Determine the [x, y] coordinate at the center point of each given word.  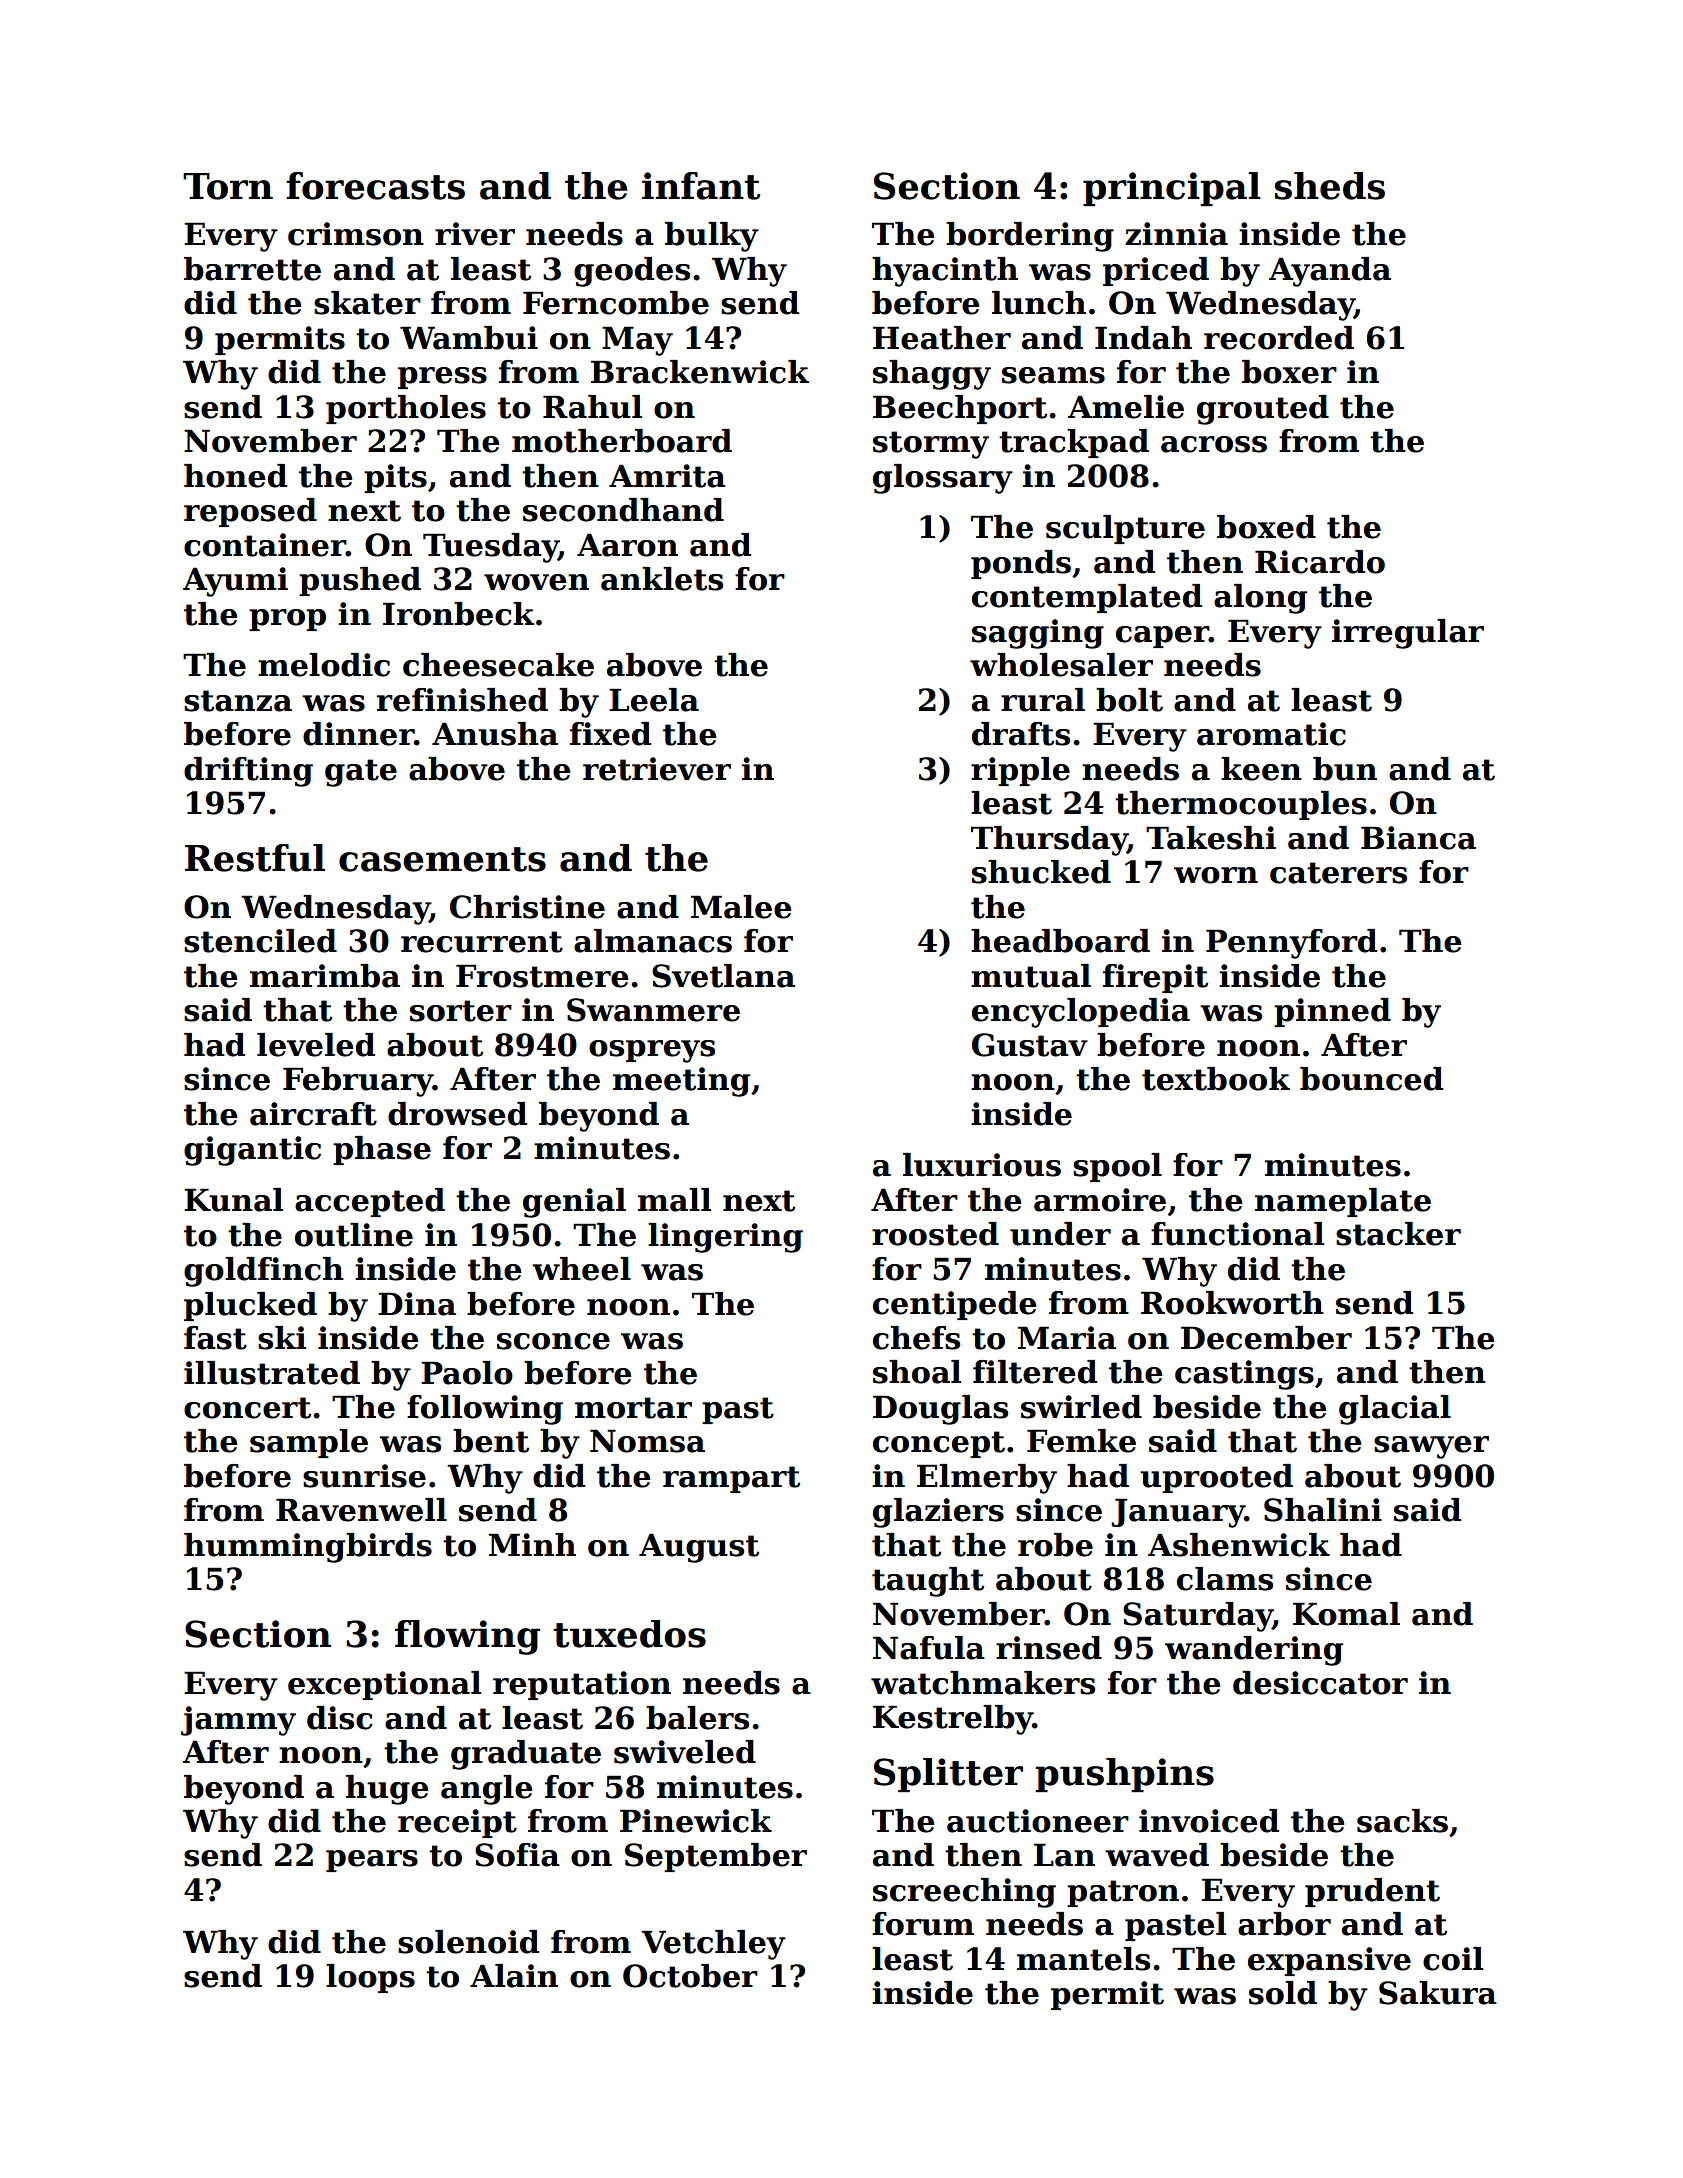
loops [370, 1978]
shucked [1041, 872]
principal [1172, 189]
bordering [1030, 237]
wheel [581, 1269]
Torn [228, 186]
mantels [1083, 1959]
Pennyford [1291, 944]
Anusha [495, 734]
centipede [954, 1305]
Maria [1067, 1338]
